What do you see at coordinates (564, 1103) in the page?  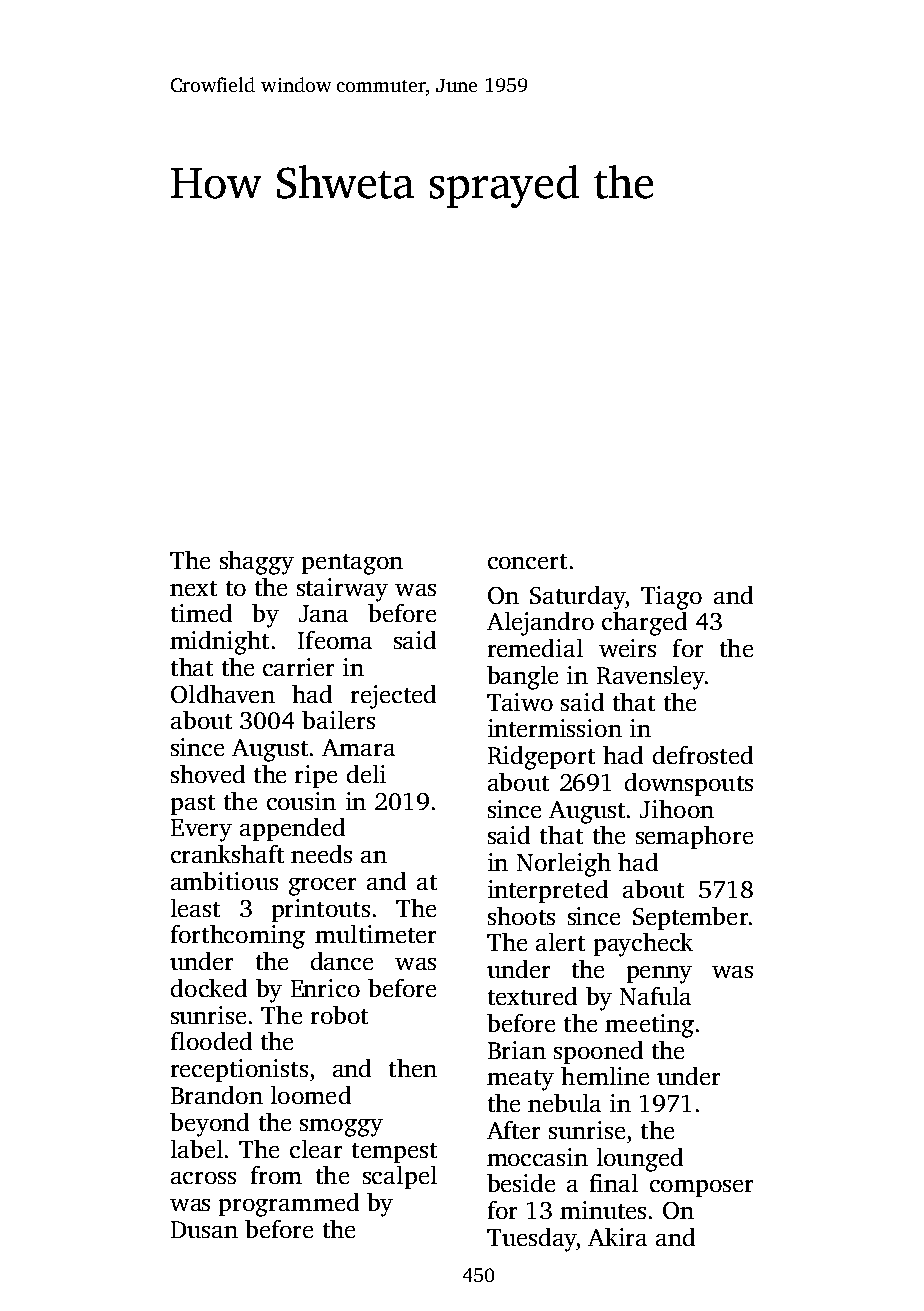 I see `nebula` at bounding box center [564, 1103].
